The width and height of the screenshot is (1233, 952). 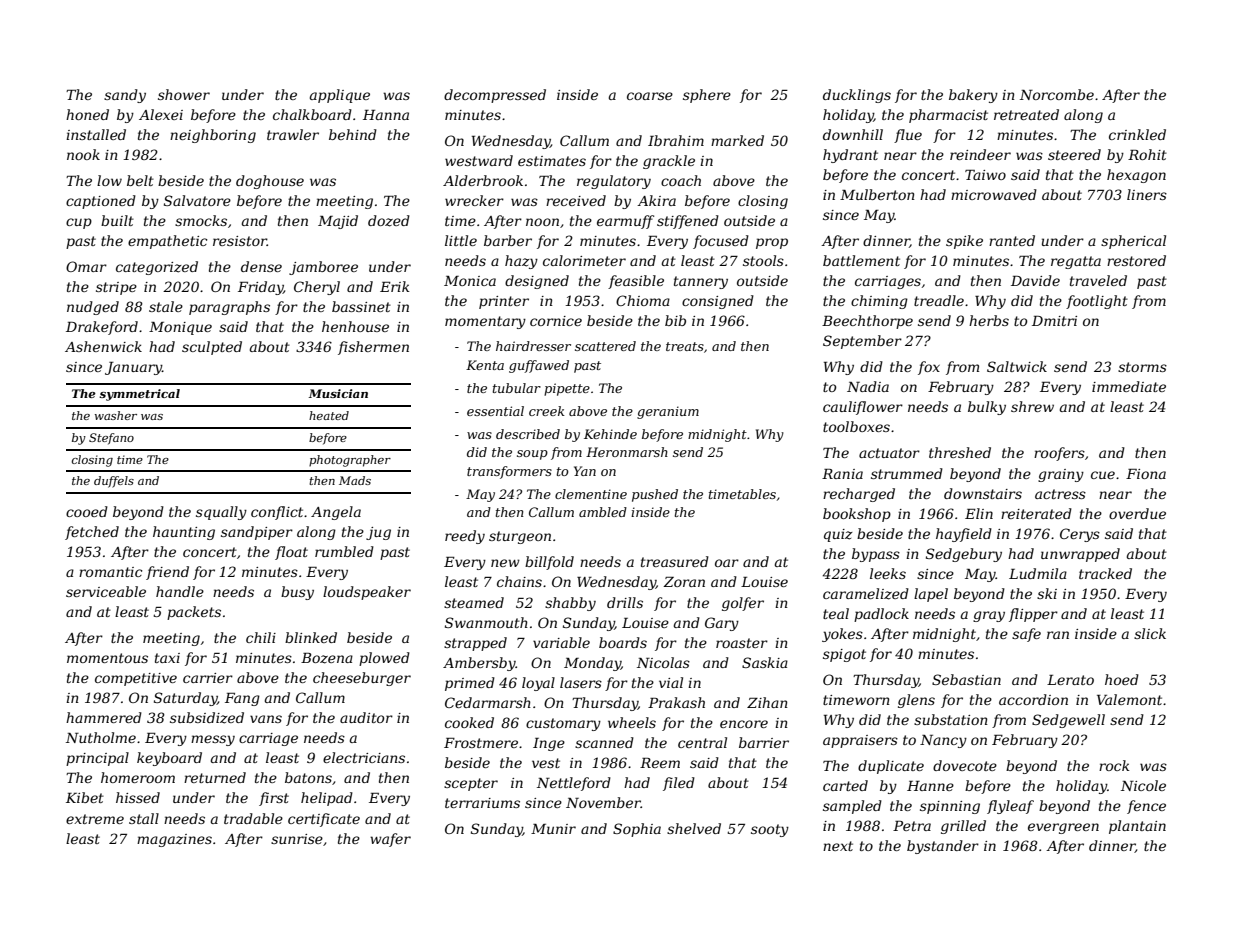 What do you see at coordinates (260, 288) in the screenshot?
I see `Friday` at bounding box center [260, 288].
